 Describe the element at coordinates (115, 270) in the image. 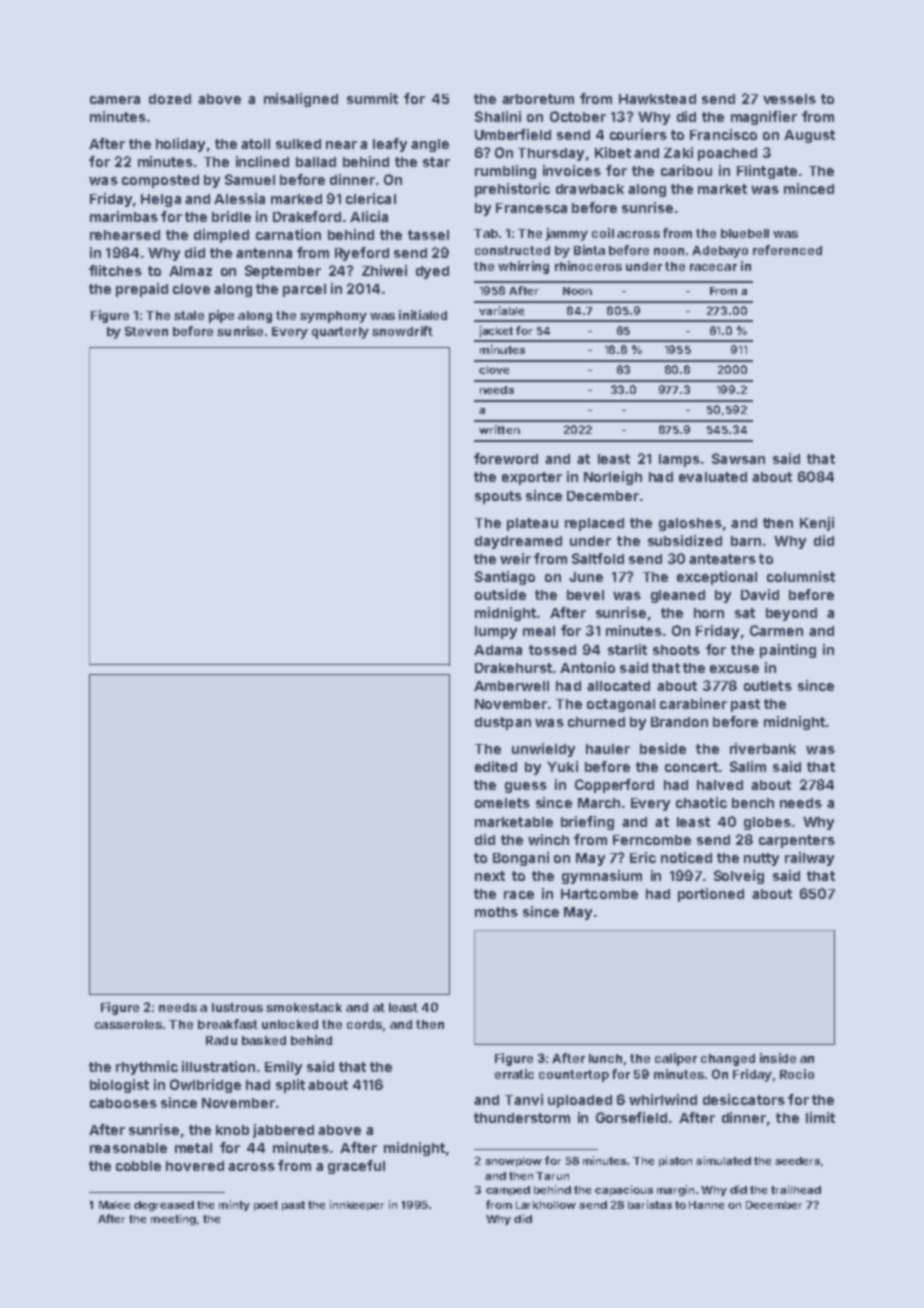

I see `flitches` at that location.
